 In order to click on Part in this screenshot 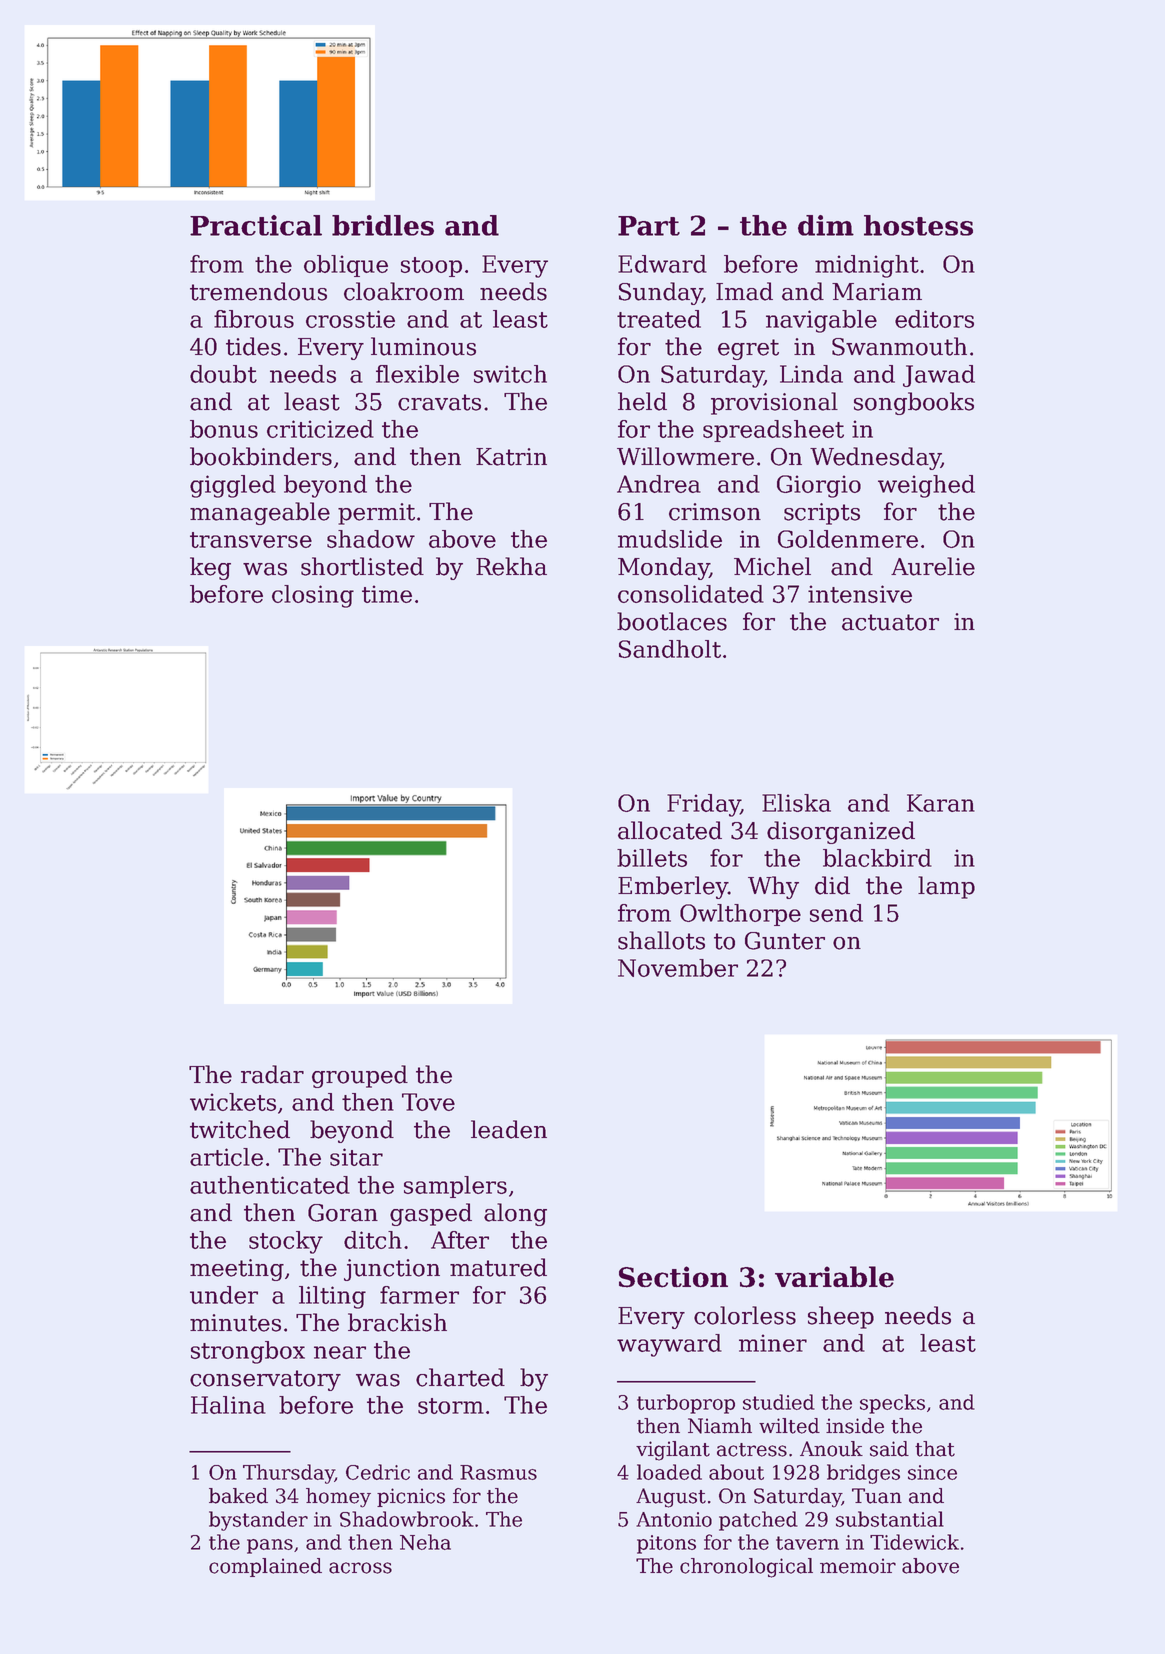, I will do `click(649, 226)`.
